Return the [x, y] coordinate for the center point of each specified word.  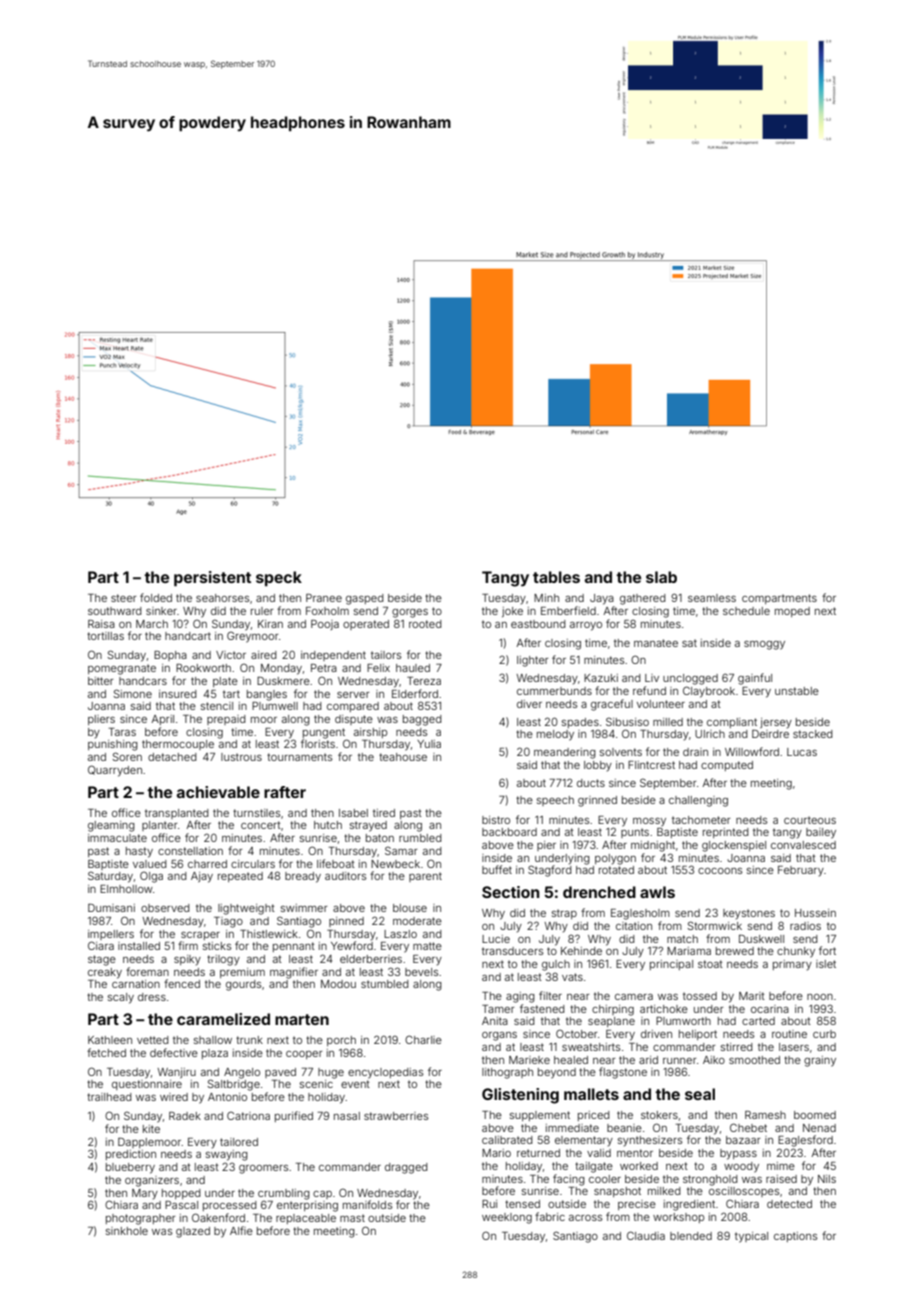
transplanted [177, 814]
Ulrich [710, 734]
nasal [347, 1116]
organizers [152, 1181]
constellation [190, 851]
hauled [413, 668]
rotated [616, 870]
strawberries [396, 1116]
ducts [591, 783]
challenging [698, 801]
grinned [597, 801]
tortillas [105, 636]
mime [781, 1166]
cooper [304, 1055]
